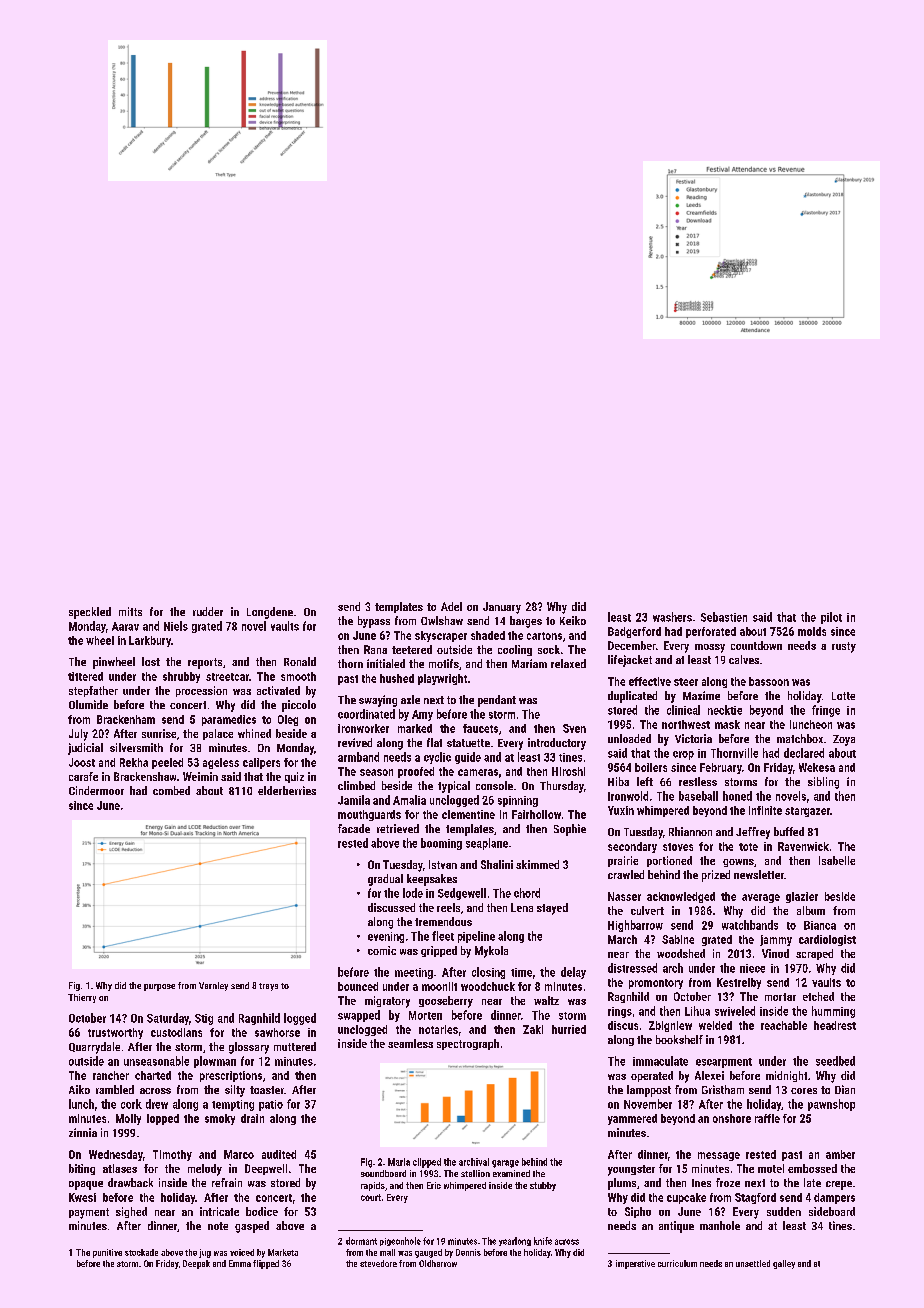 Image resolution: width=924 pixels, height=1308 pixels. I want to click on trustworthy, so click(115, 1033).
